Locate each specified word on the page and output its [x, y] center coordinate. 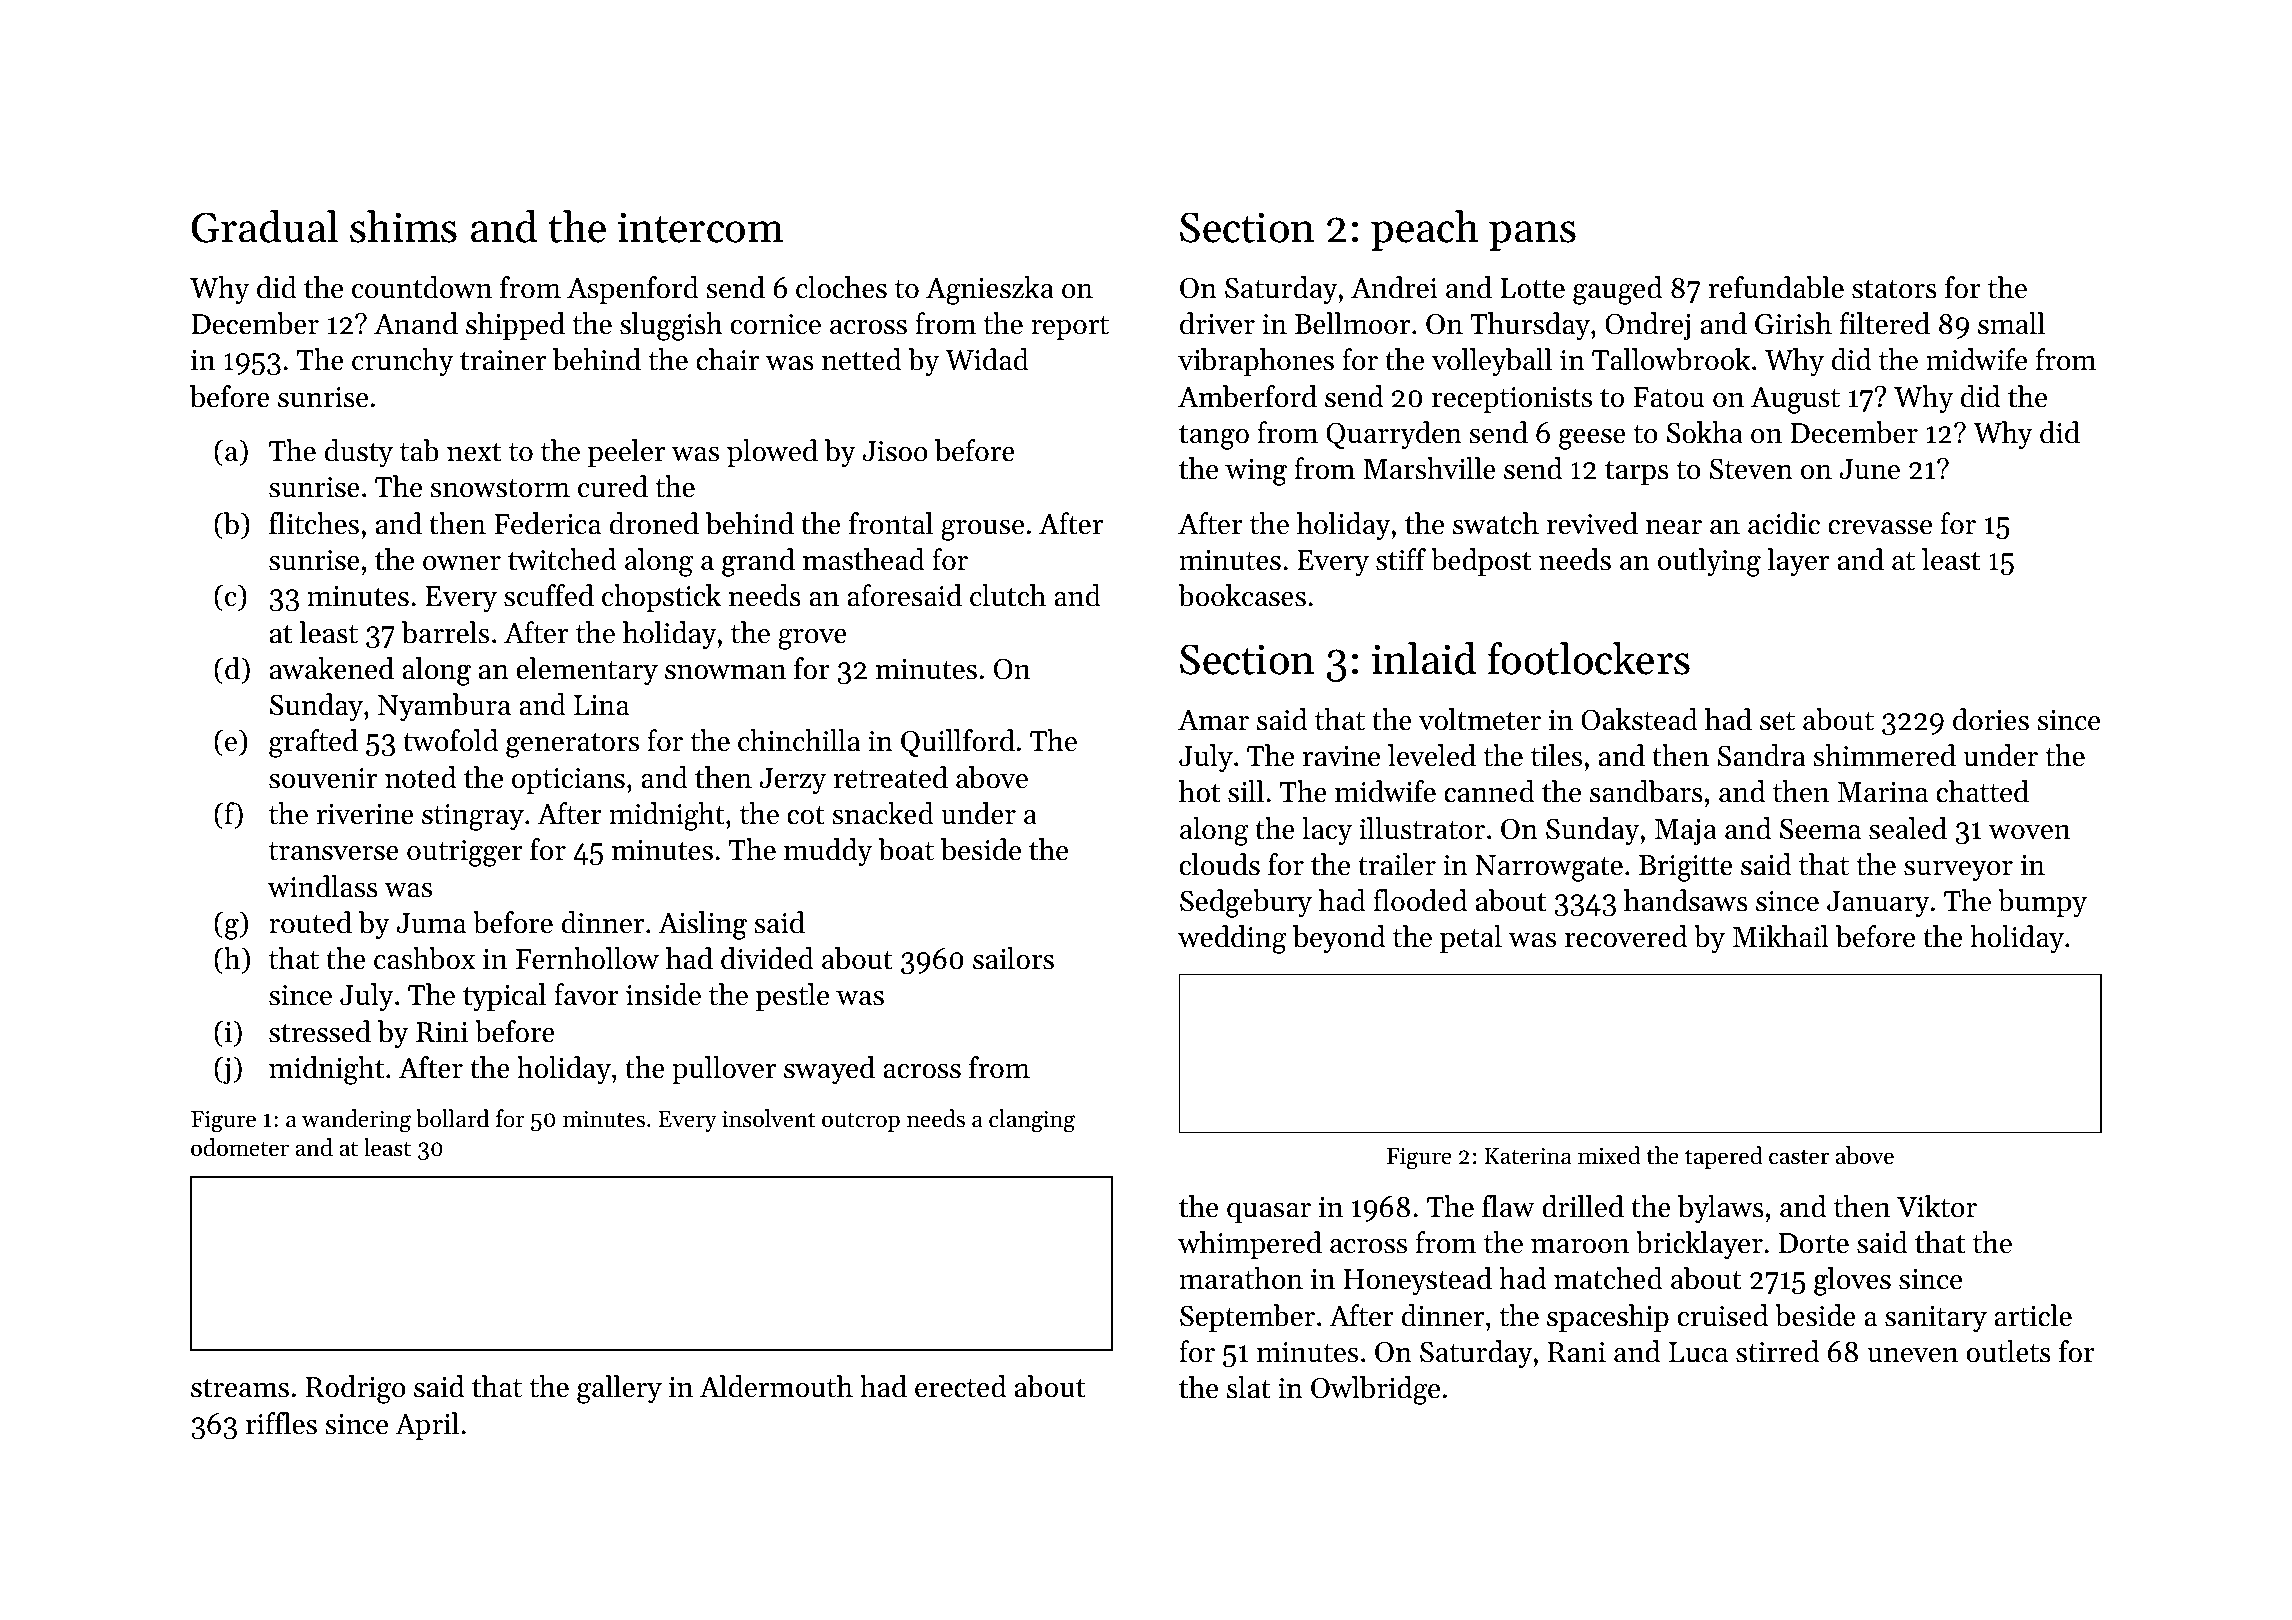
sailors [1013, 958]
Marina [1883, 792]
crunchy [403, 362]
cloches [841, 287]
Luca [1698, 1352]
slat [1249, 1387]
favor [586, 994]
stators [1894, 289]
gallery [619, 1389]
